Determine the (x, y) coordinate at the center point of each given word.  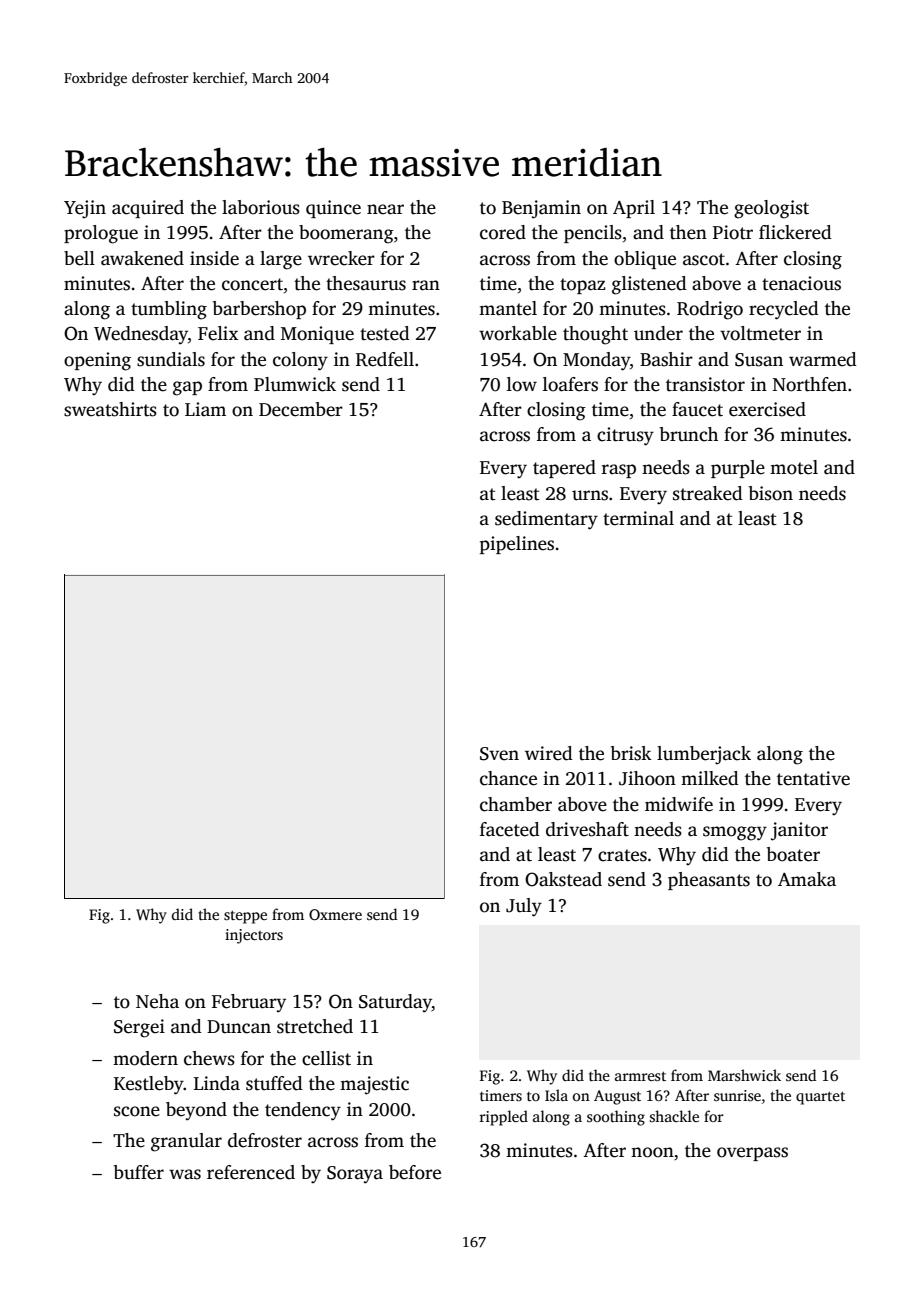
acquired (148, 209)
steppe (245, 917)
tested (385, 333)
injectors (254, 936)
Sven (499, 754)
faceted (510, 829)
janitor (799, 831)
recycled (784, 310)
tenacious (801, 283)
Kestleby (149, 1085)
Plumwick (295, 384)
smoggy (735, 833)
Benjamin (541, 209)
